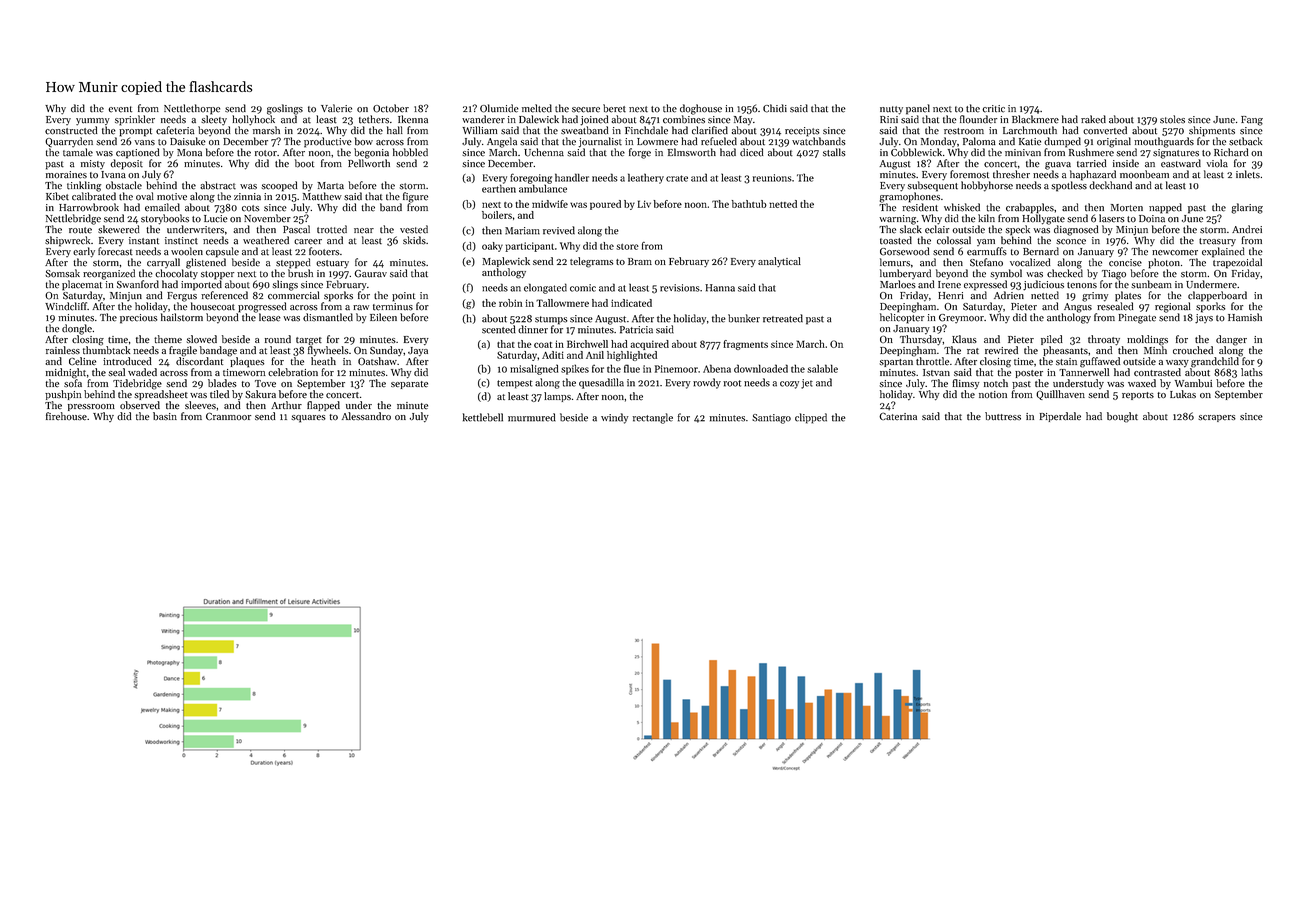  What do you see at coordinates (987, 186) in the page?
I see `hobbyhorse` at bounding box center [987, 186].
